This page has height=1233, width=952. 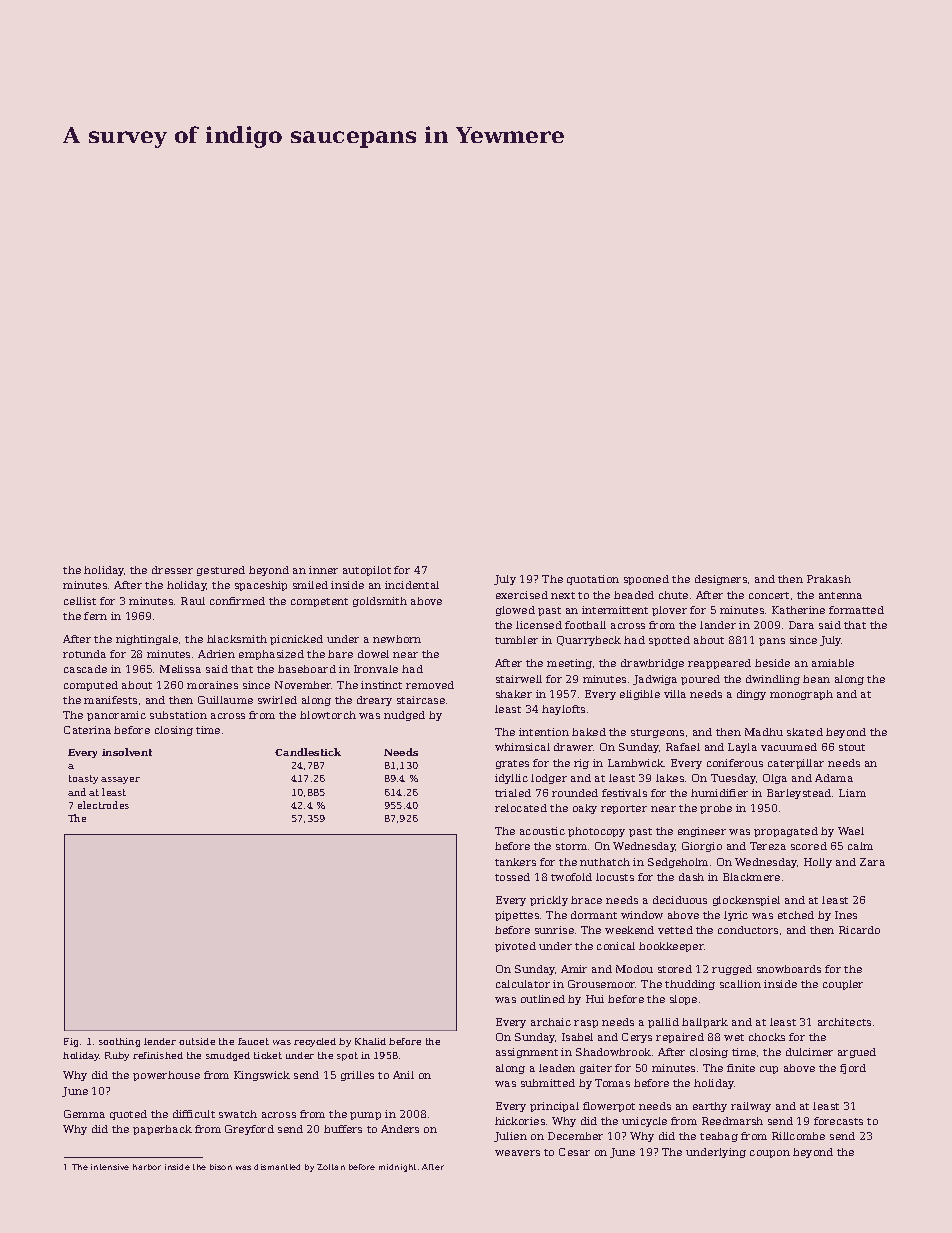 I want to click on electrodes, so click(x=103, y=805).
